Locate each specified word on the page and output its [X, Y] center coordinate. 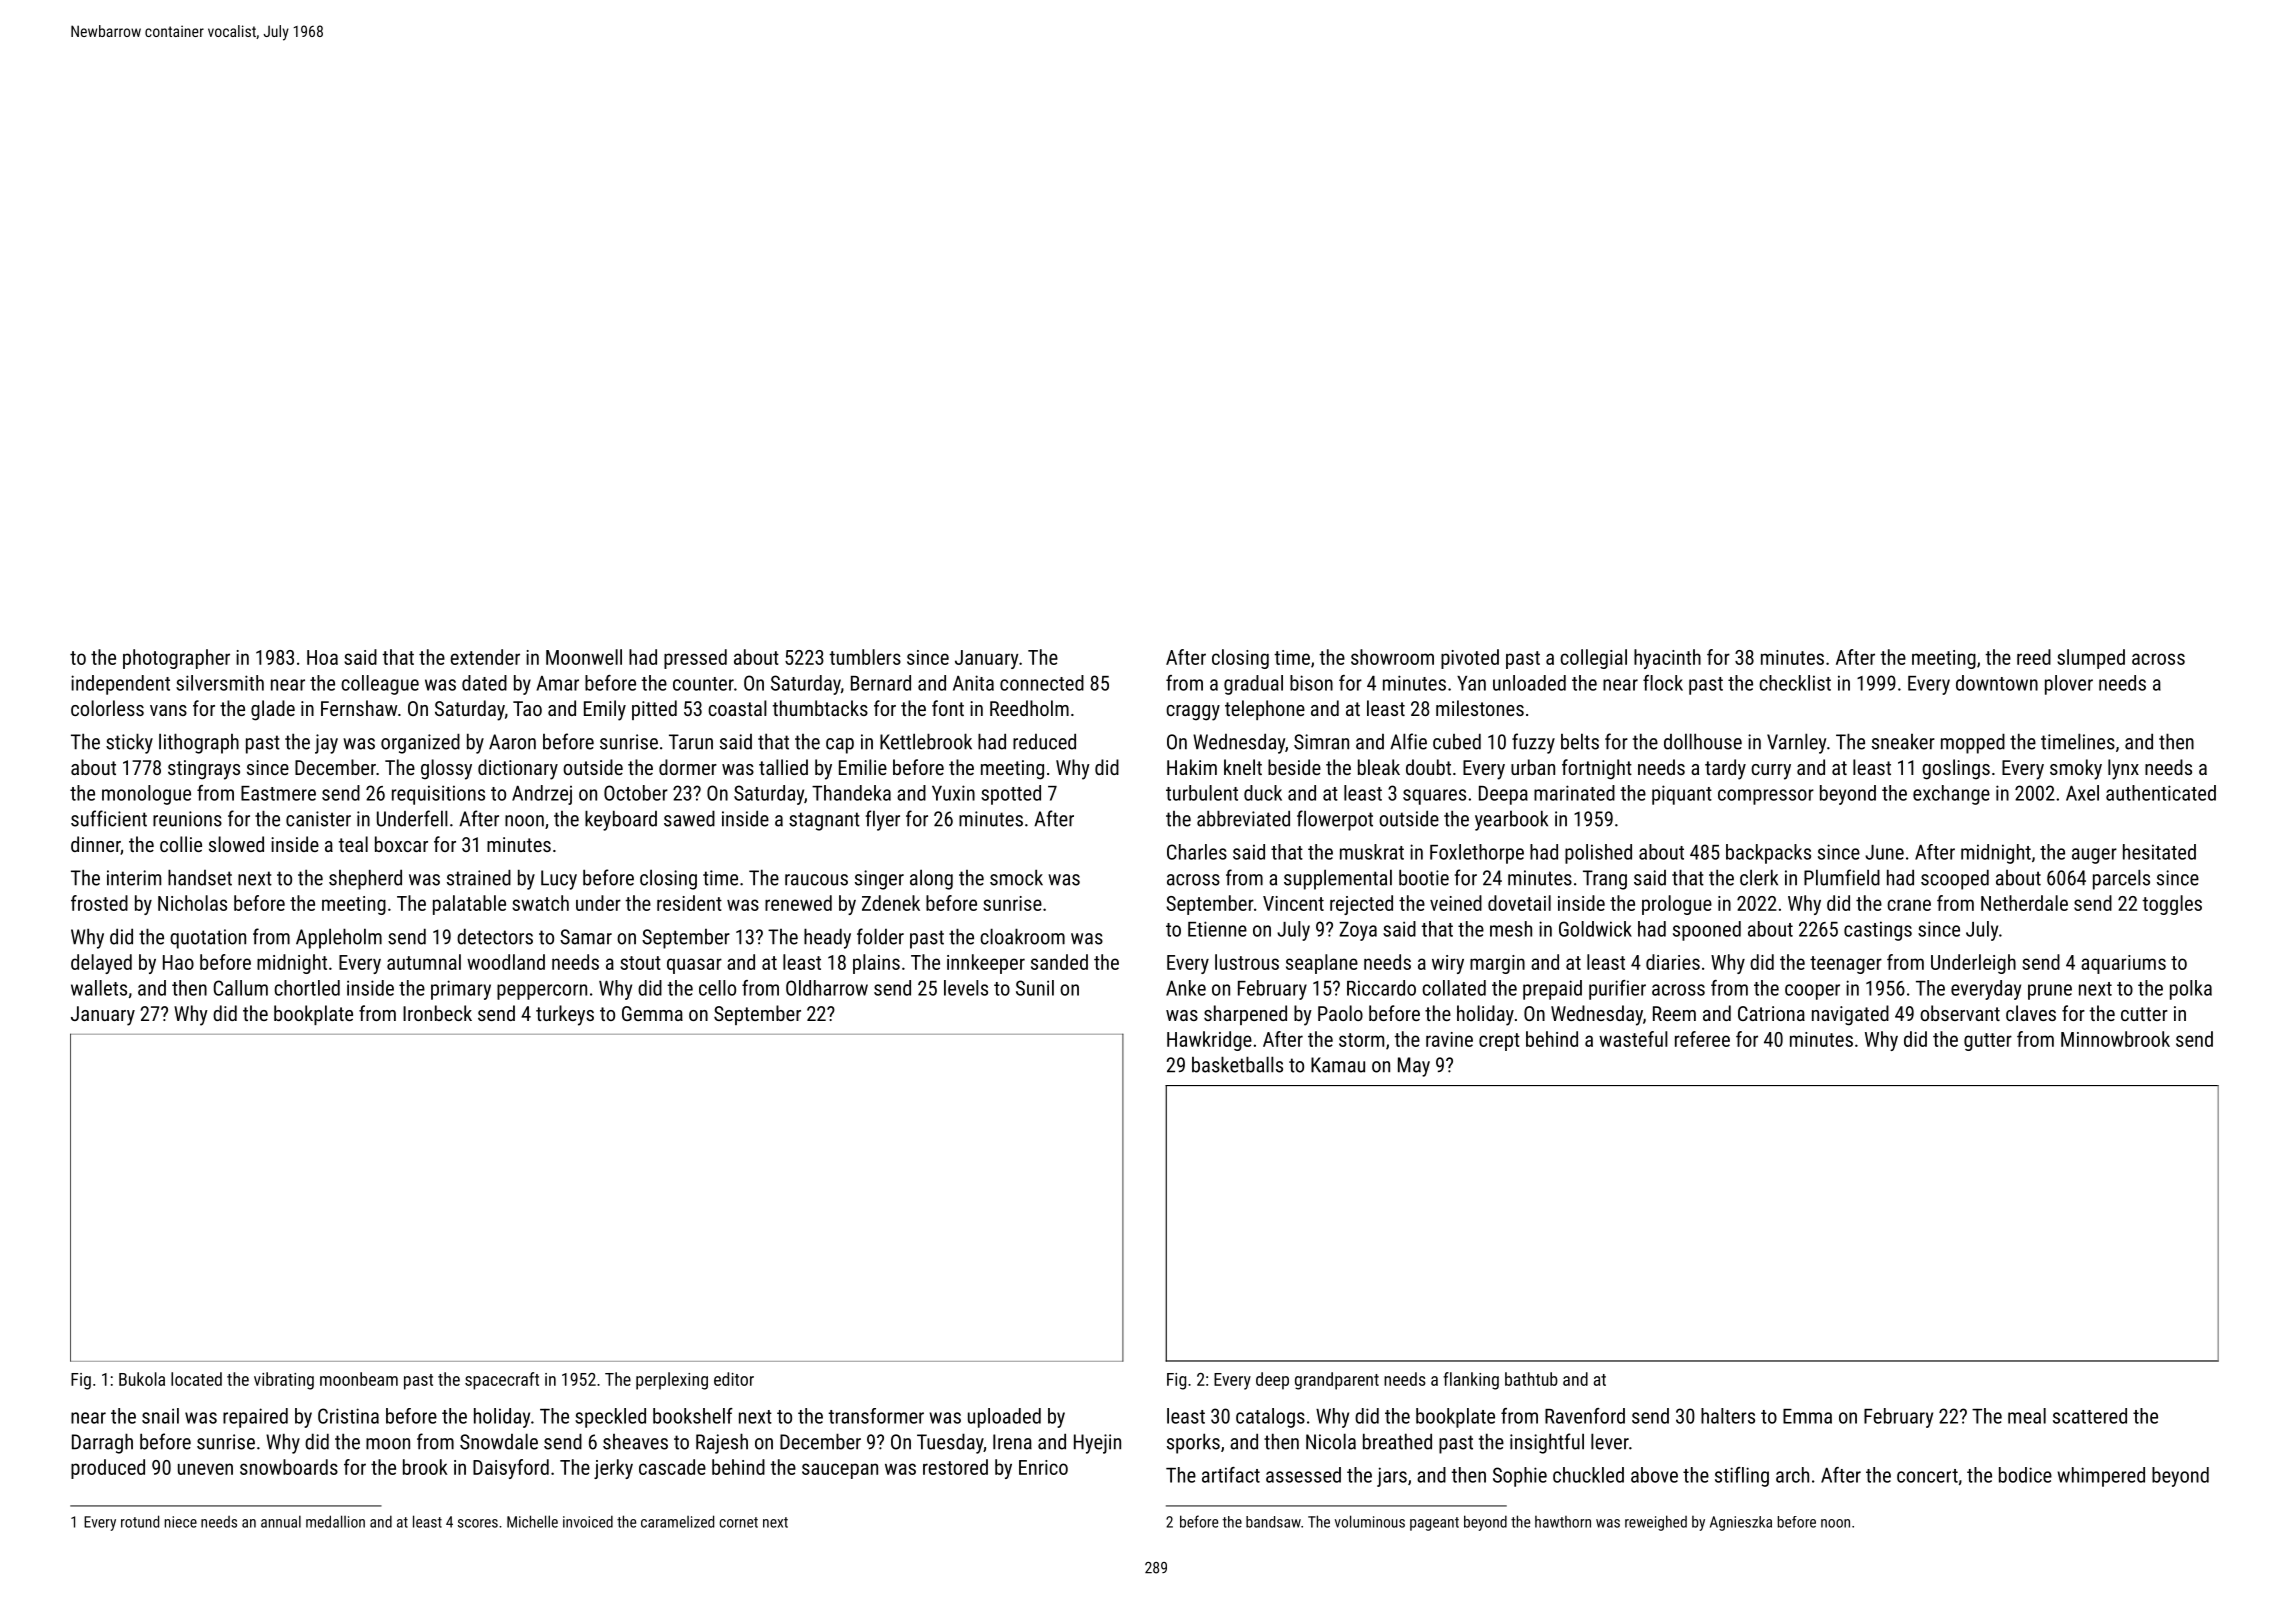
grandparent [1337, 1381]
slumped [2091, 659]
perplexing [672, 1381]
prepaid [1552, 990]
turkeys [565, 1015]
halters [1728, 1416]
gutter [1988, 1042]
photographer [176, 659]
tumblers [865, 657]
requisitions [438, 795]
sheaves [635, 1442]
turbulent [1202, 793]
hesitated [2159, 852]
